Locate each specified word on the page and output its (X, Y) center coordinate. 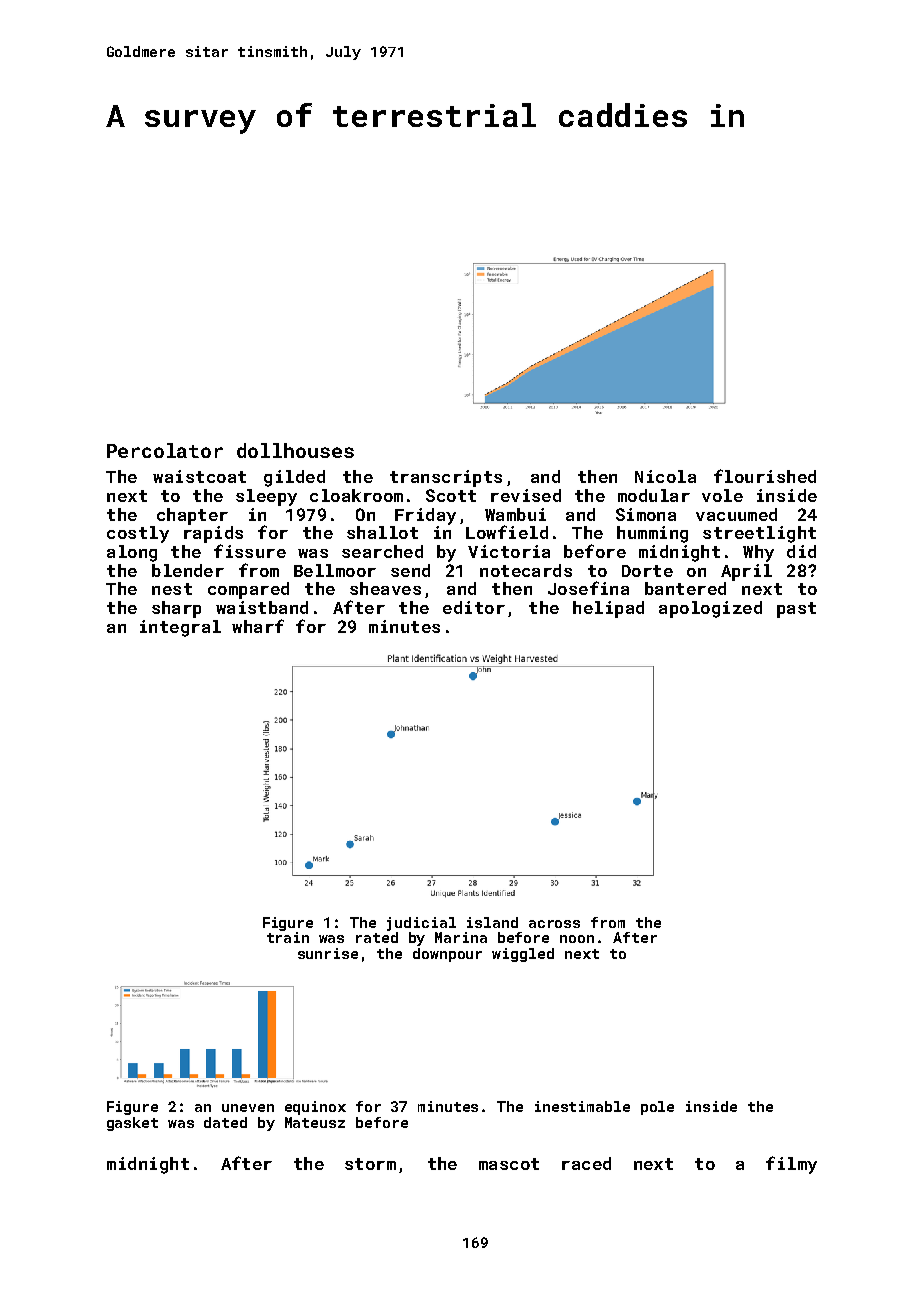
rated (377, 937)
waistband (262, 607)
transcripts (446, 478)
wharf (258, 626)
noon (577, 939)
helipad (608, 609)
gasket (132, 1124)
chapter (192, 516)
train (288, 937)
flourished (765, 476)
